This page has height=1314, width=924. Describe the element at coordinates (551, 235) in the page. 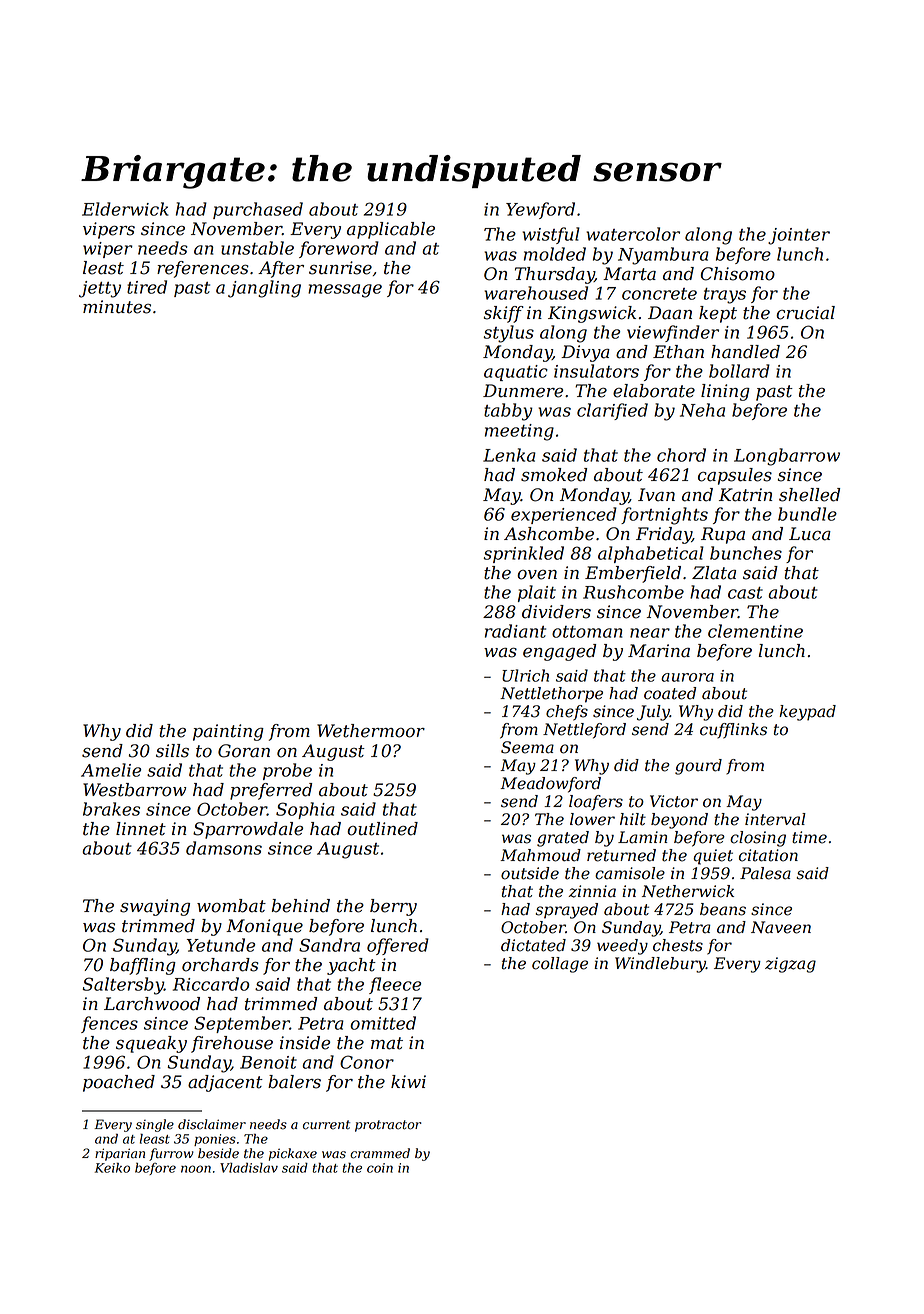

I see `wistful` at that location.
